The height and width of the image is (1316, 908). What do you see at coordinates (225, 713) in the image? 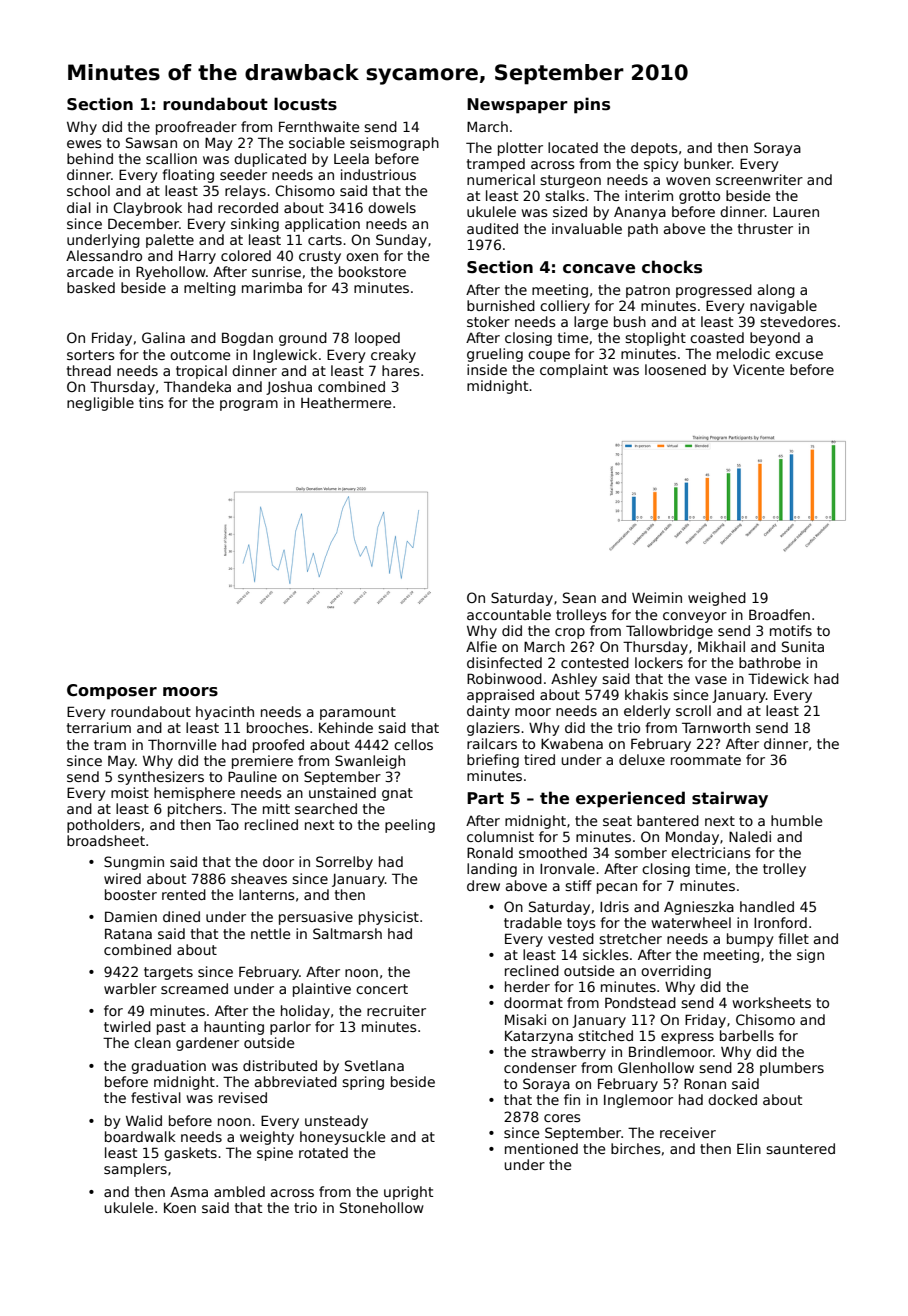
I see `hyacinth` at bounding box center [225, 713].
